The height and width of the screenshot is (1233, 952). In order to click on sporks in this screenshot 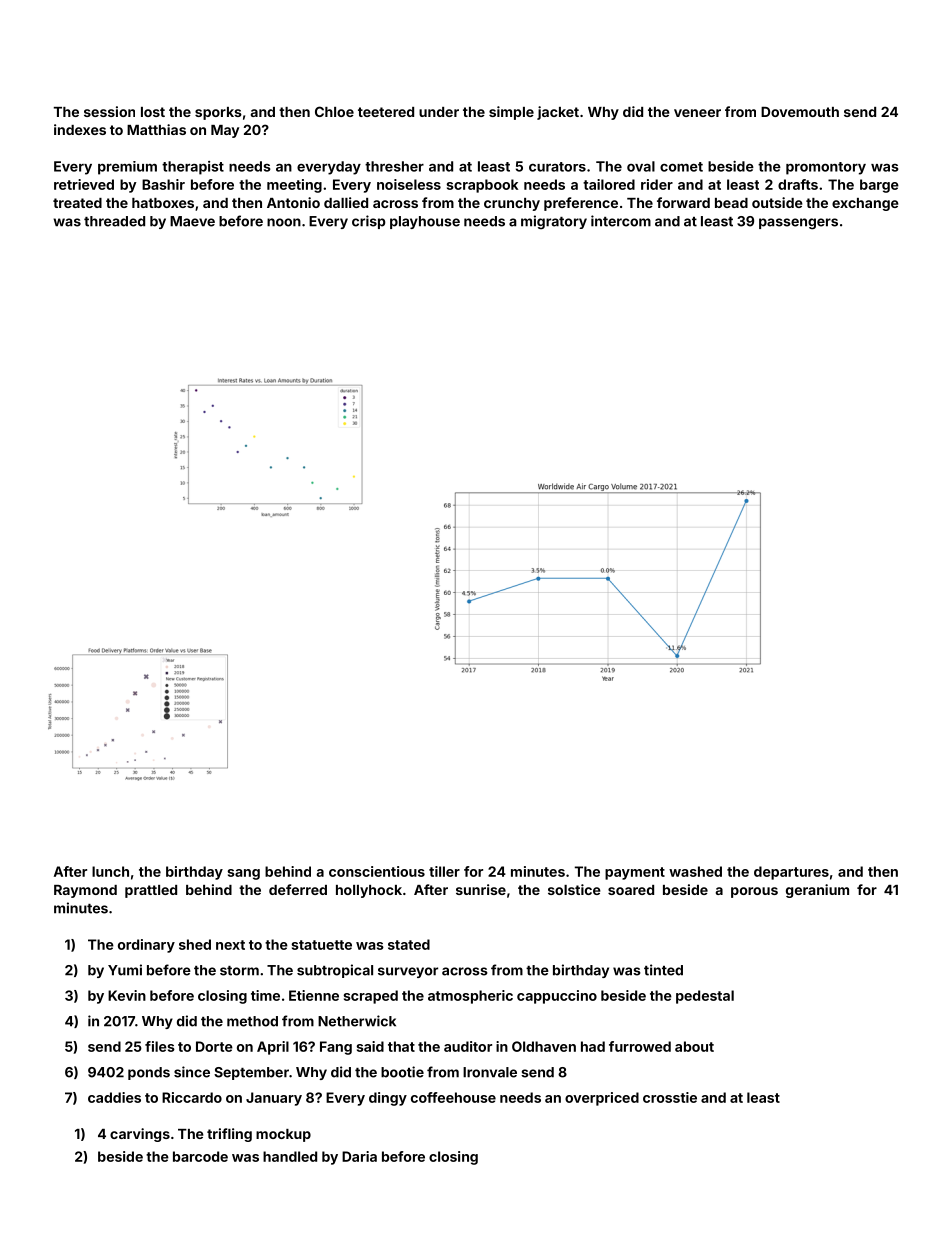, I will do `click(218, 113)`.
